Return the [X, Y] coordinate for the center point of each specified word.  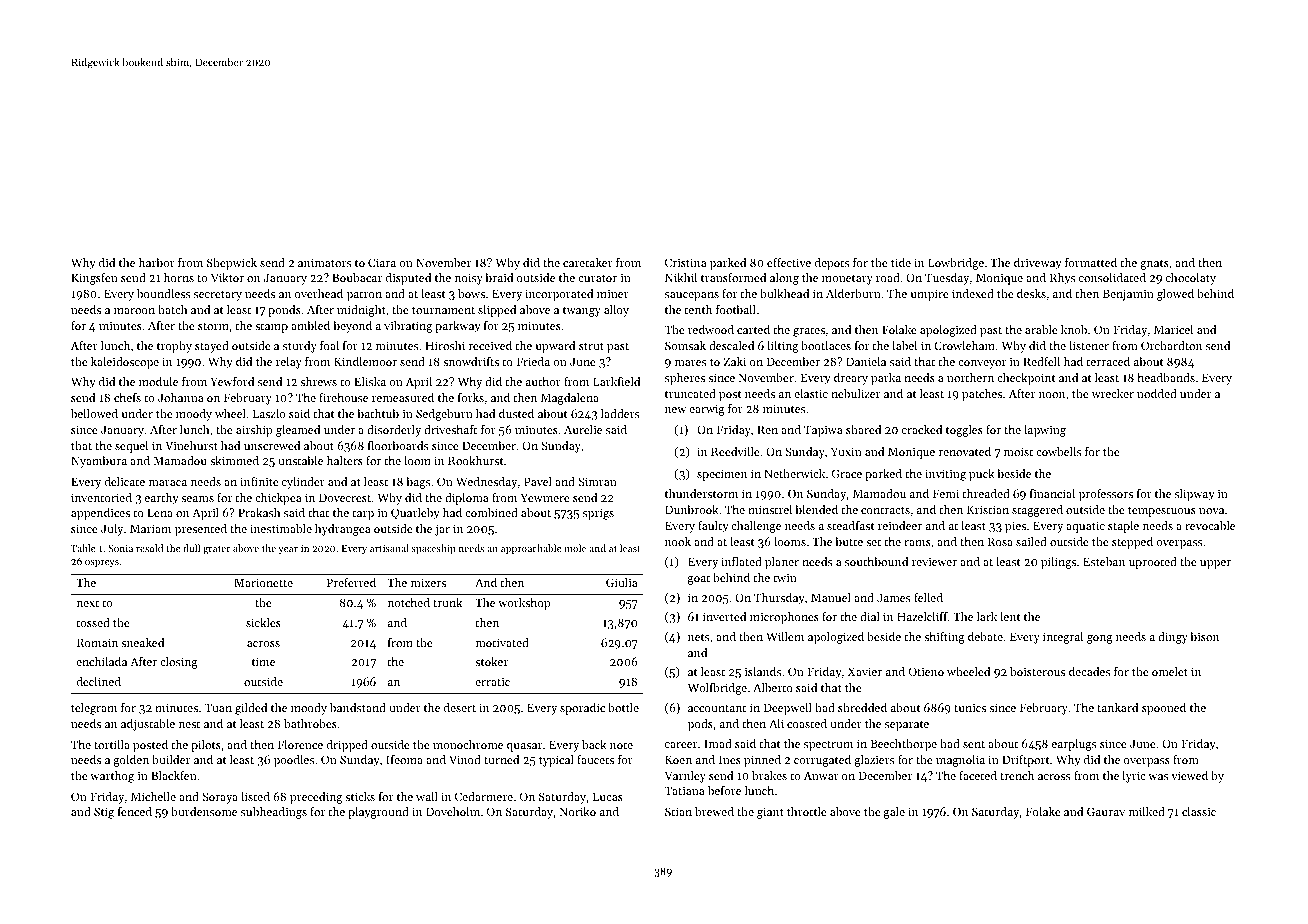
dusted [516, 413]
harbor [157, 262]
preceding [316, 798]
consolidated [1112, 277]
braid [499, 277]
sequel [131, 447]
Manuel [831, 597]
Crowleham [964, 345]
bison [1204, 636]
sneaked [142, 642]
